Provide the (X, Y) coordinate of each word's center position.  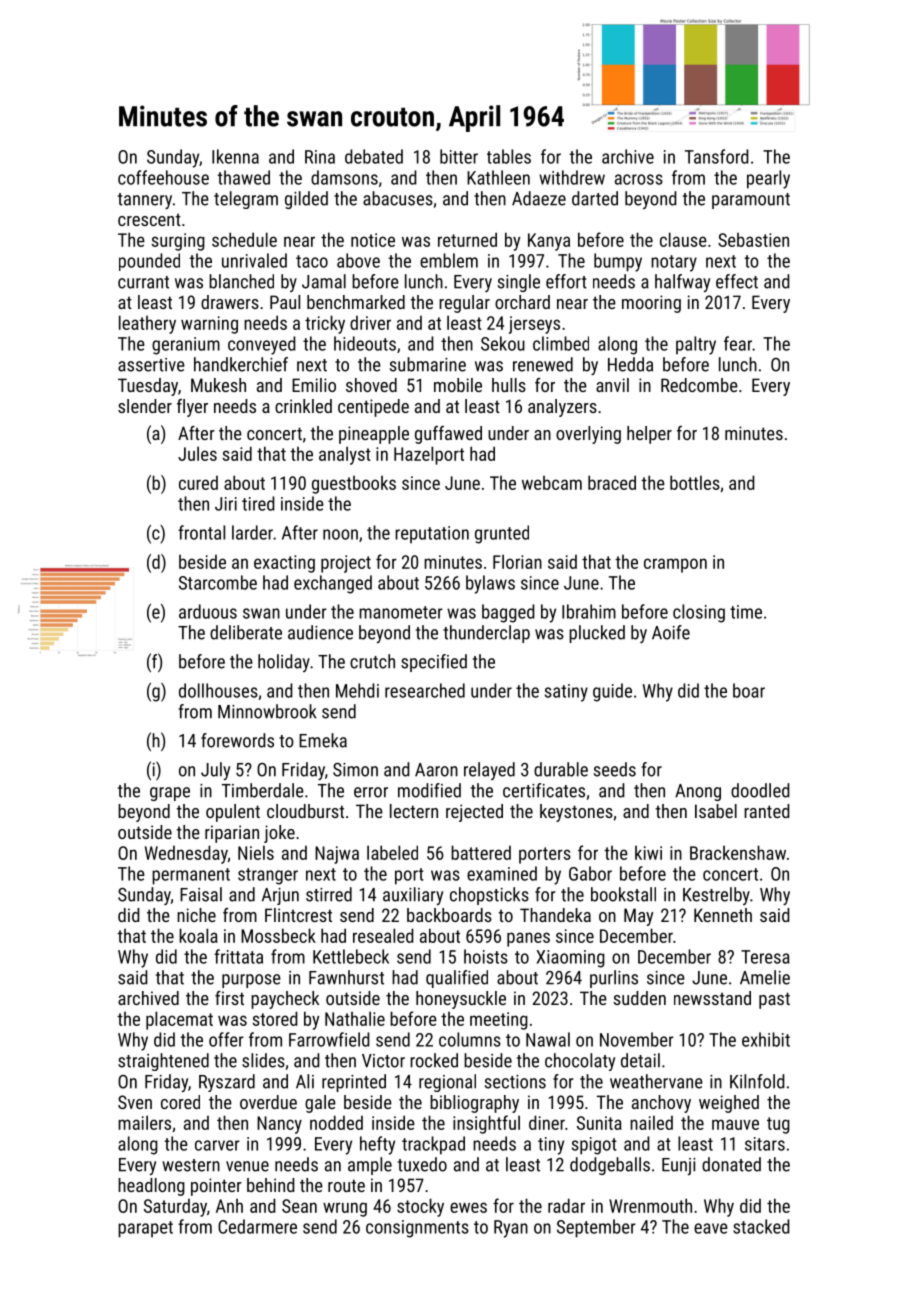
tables (509, 156)
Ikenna (235, 156)
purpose (251, 981)
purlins (614, 979)
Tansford (717, 156)
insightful (486, 1124)
